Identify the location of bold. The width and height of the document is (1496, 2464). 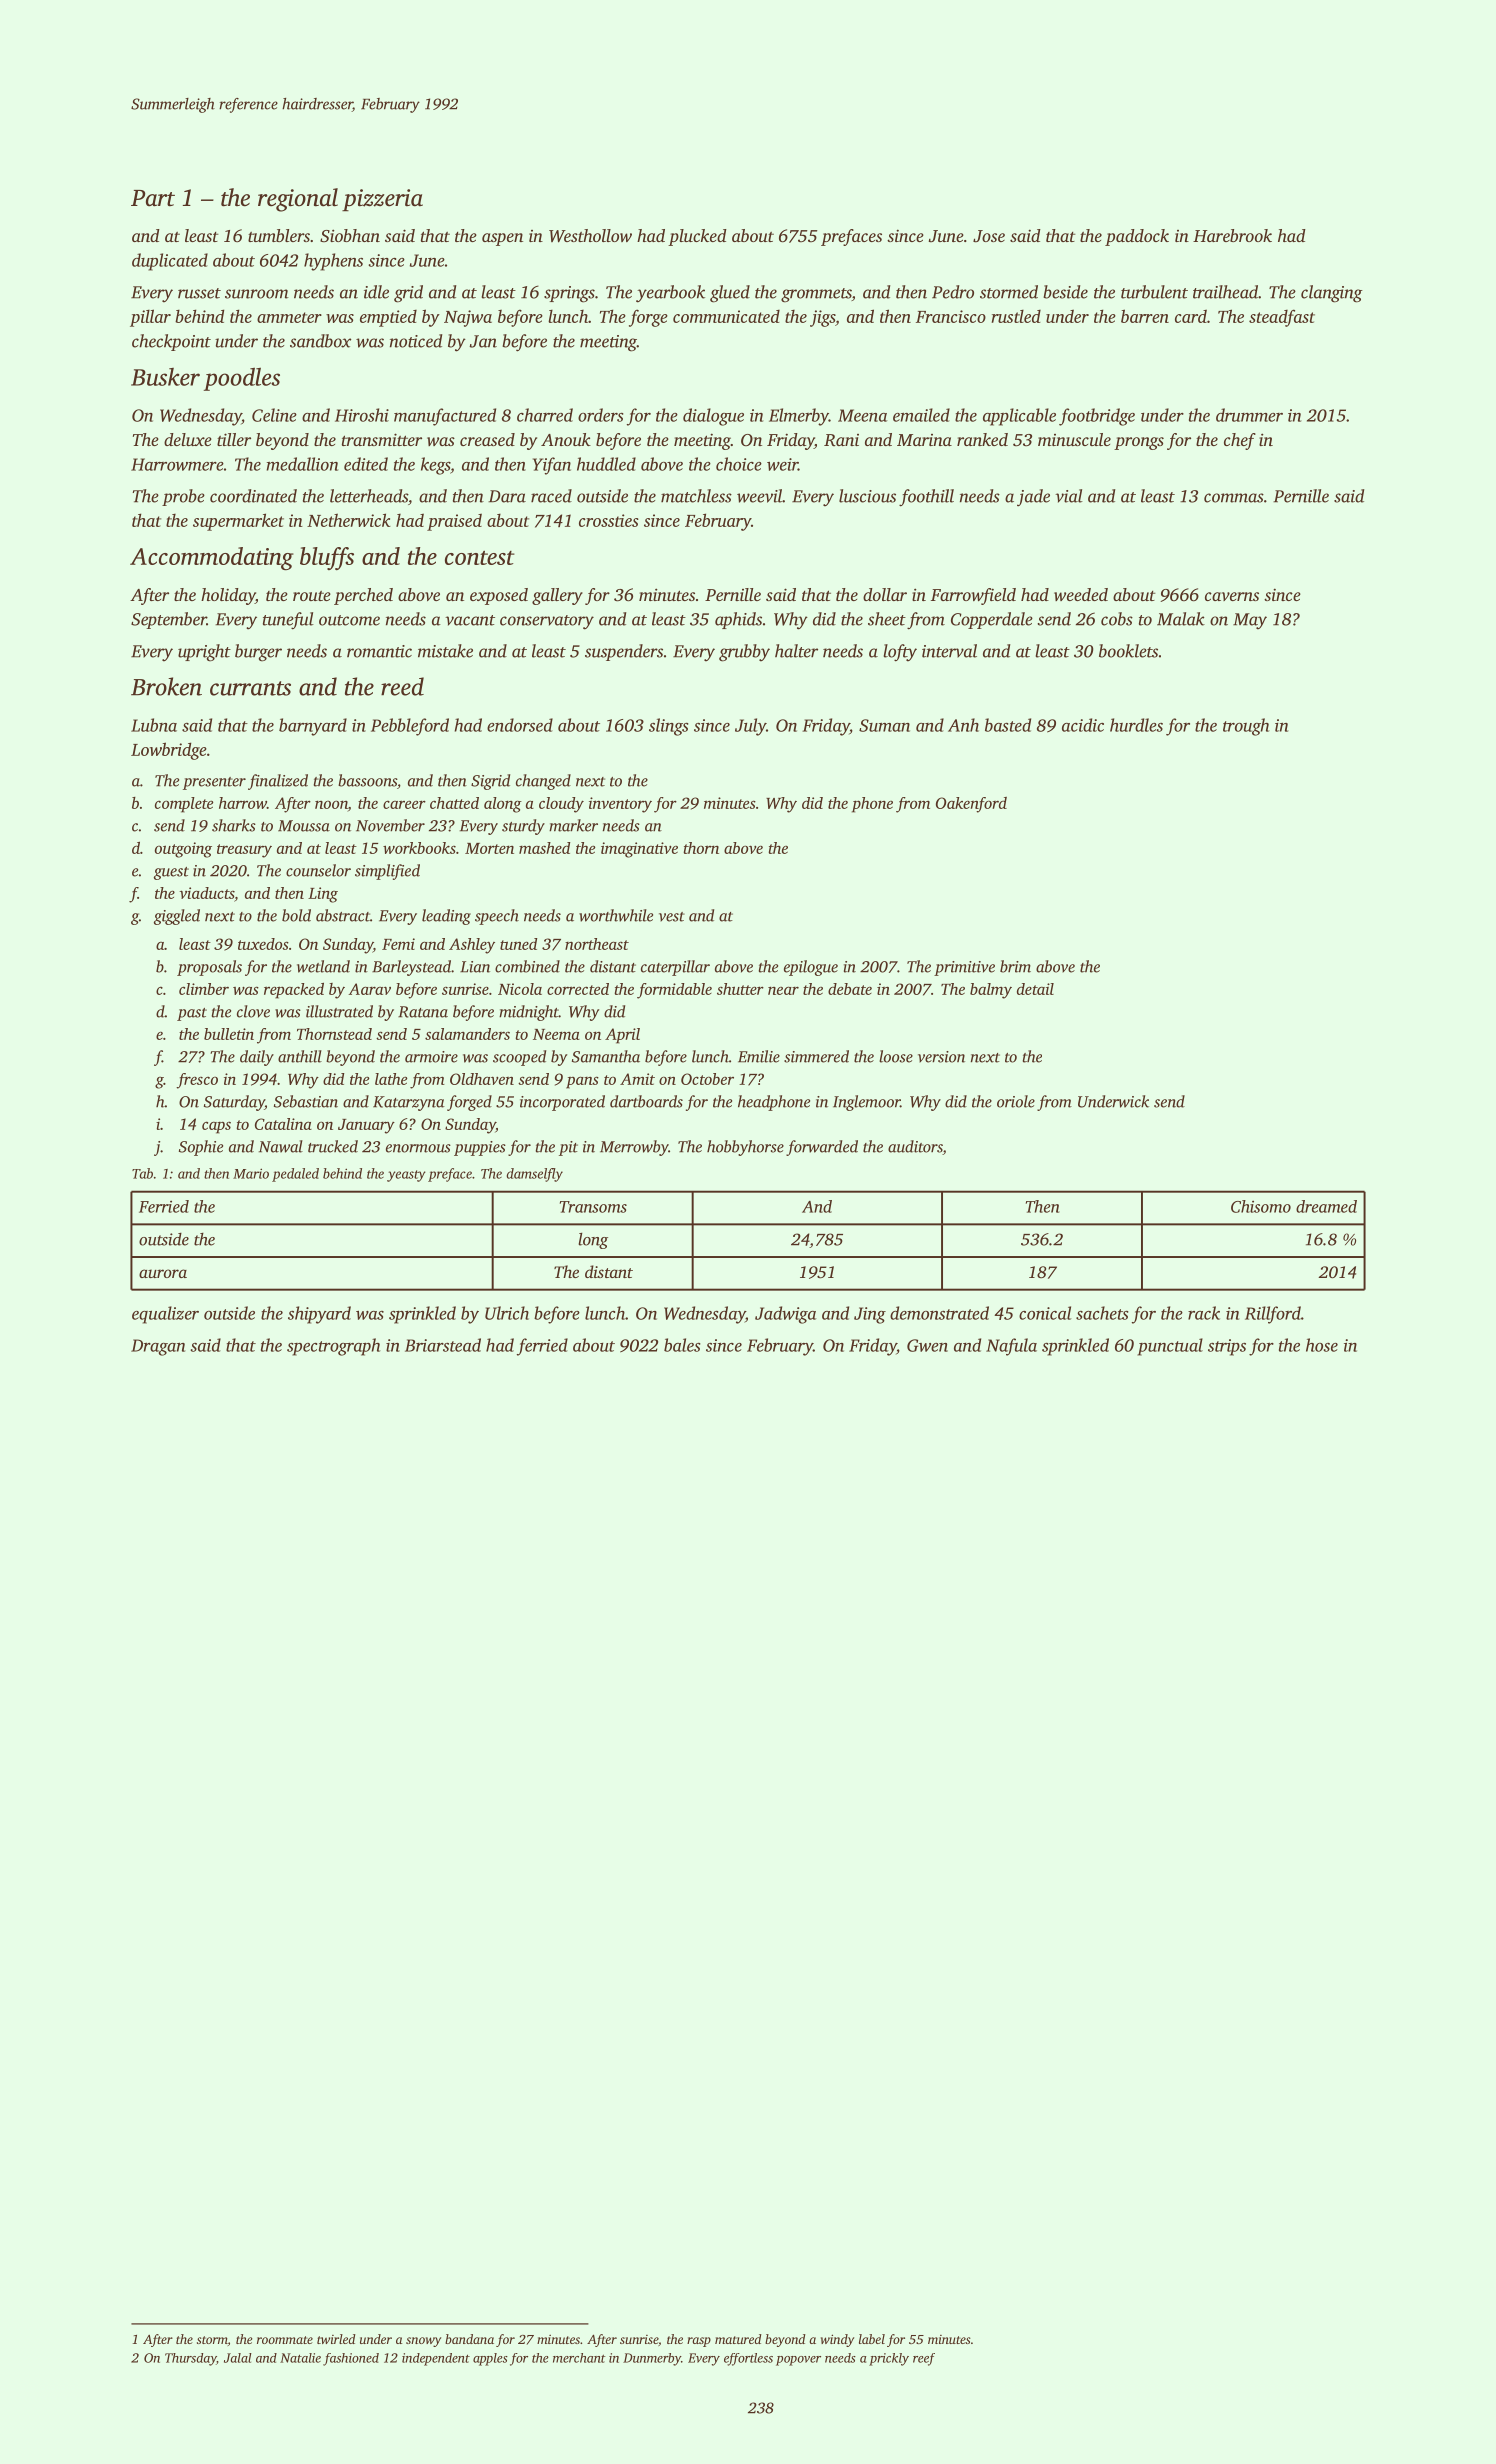
(296, 915).
